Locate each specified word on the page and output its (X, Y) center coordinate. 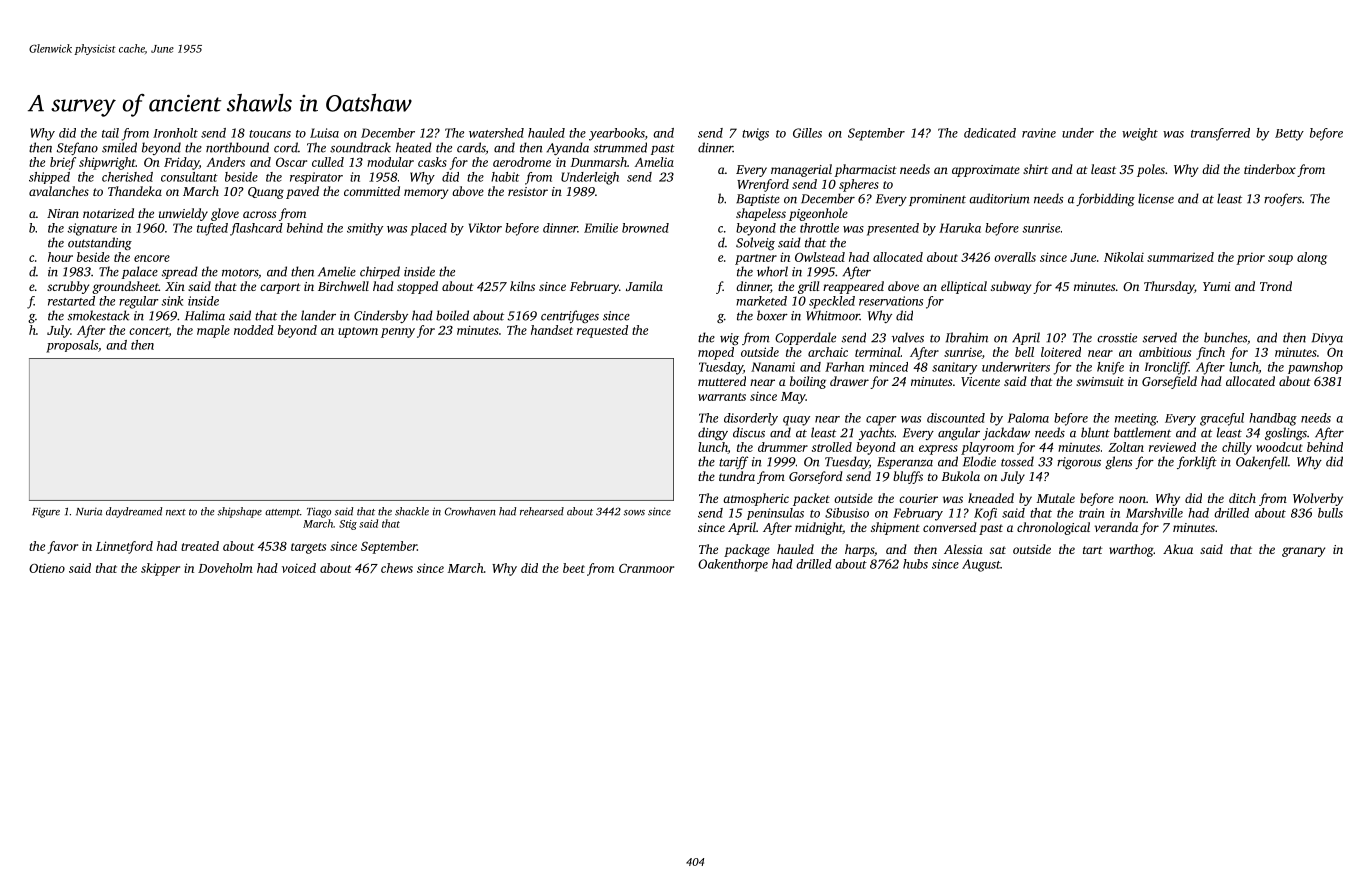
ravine (1039, 133)
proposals (72, 346)
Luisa (324, 133)
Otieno (47, 568)
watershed (496, 133)
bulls (1330, 513)
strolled (832, 447)
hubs (915, 564)
